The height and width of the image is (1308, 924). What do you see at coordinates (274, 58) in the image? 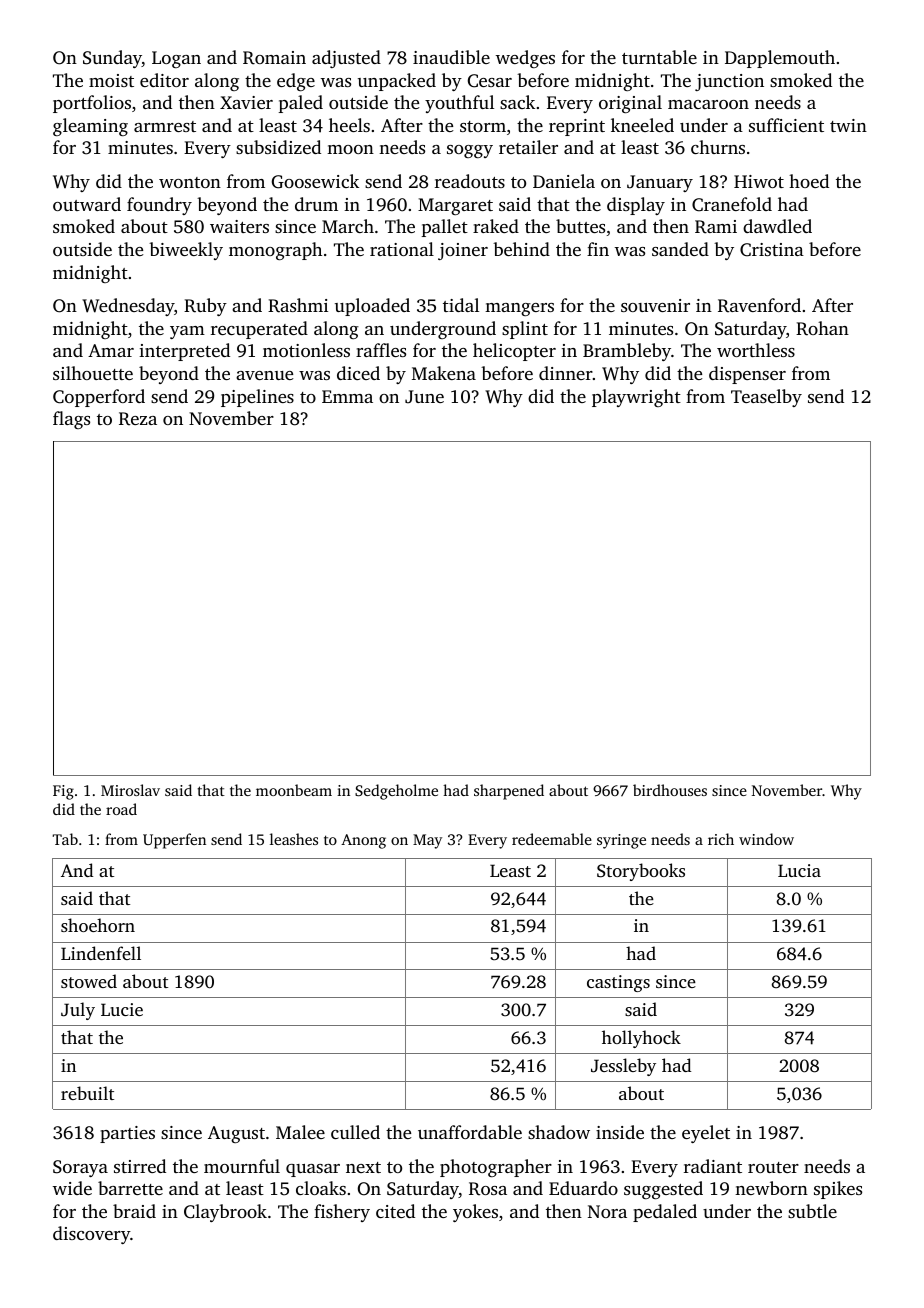
I see `Romain` at bounding box center [274, 58].
